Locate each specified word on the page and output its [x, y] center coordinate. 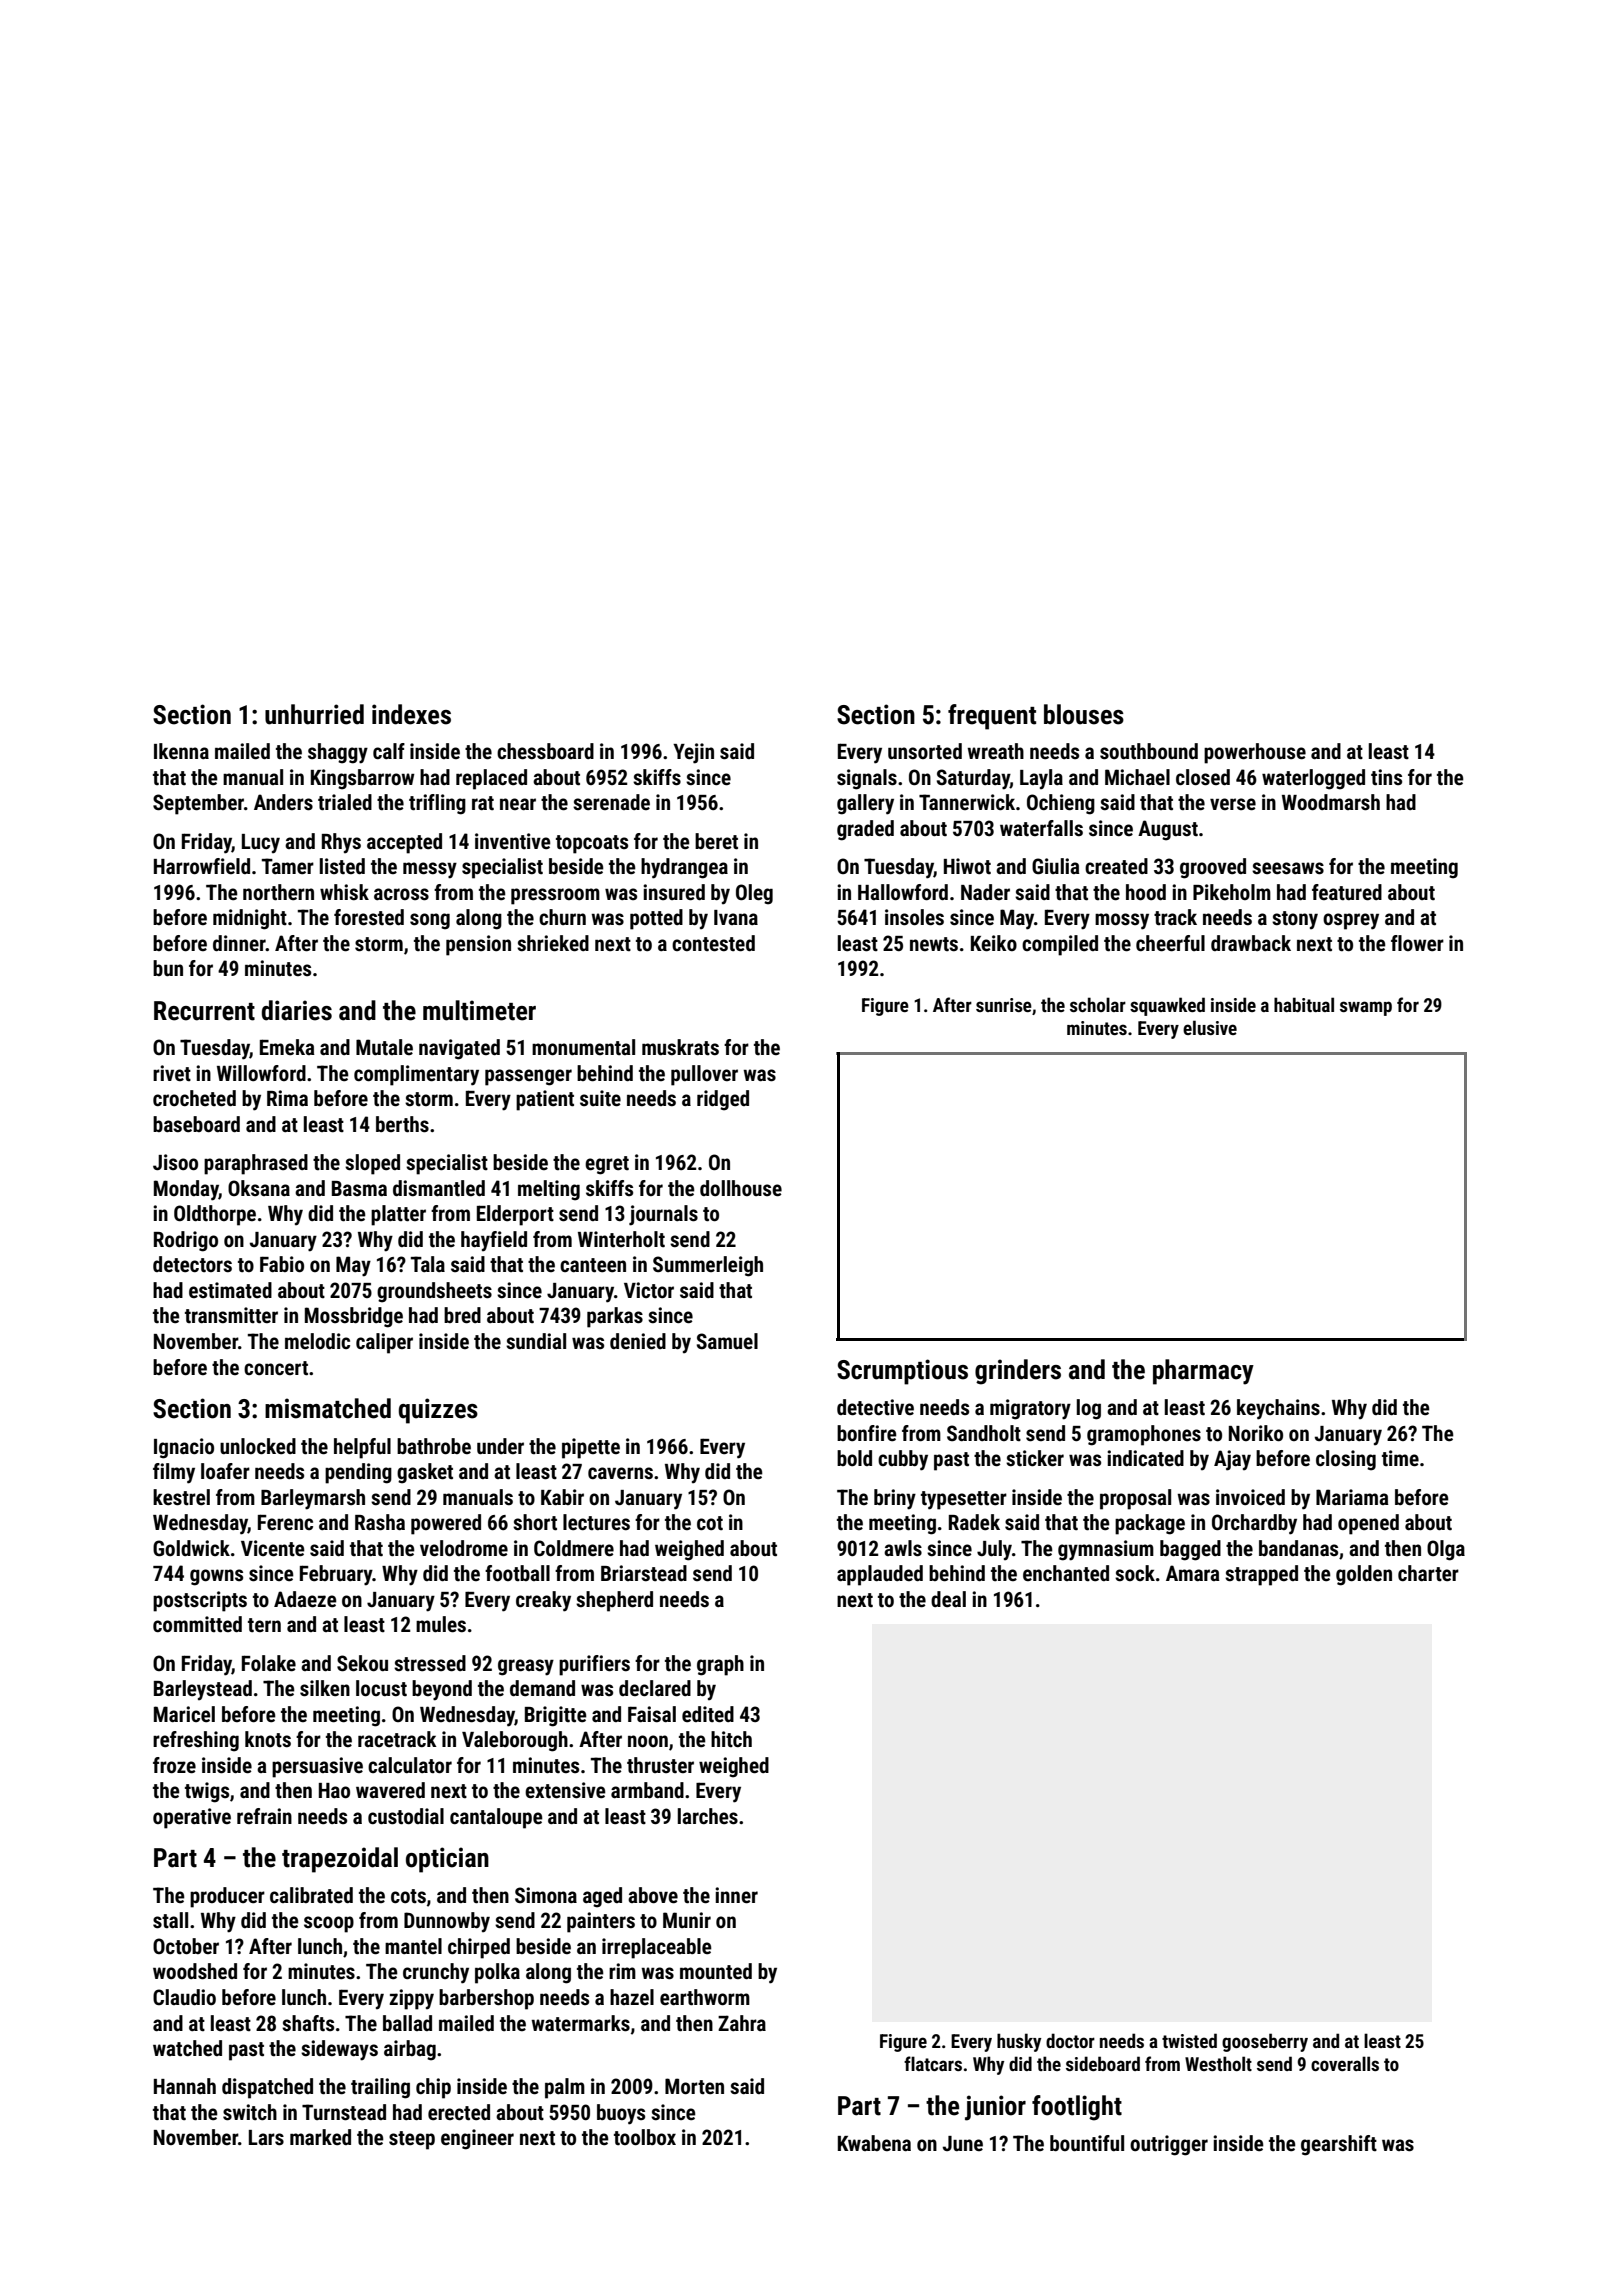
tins [1386, 777]
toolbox [645, 2137]
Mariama [1352, 1497]
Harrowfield [202, 866]
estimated [230, 1290]
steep [412, 2140]
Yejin [693, 753]
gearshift [1339, 2145]
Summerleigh [708, 1266]
